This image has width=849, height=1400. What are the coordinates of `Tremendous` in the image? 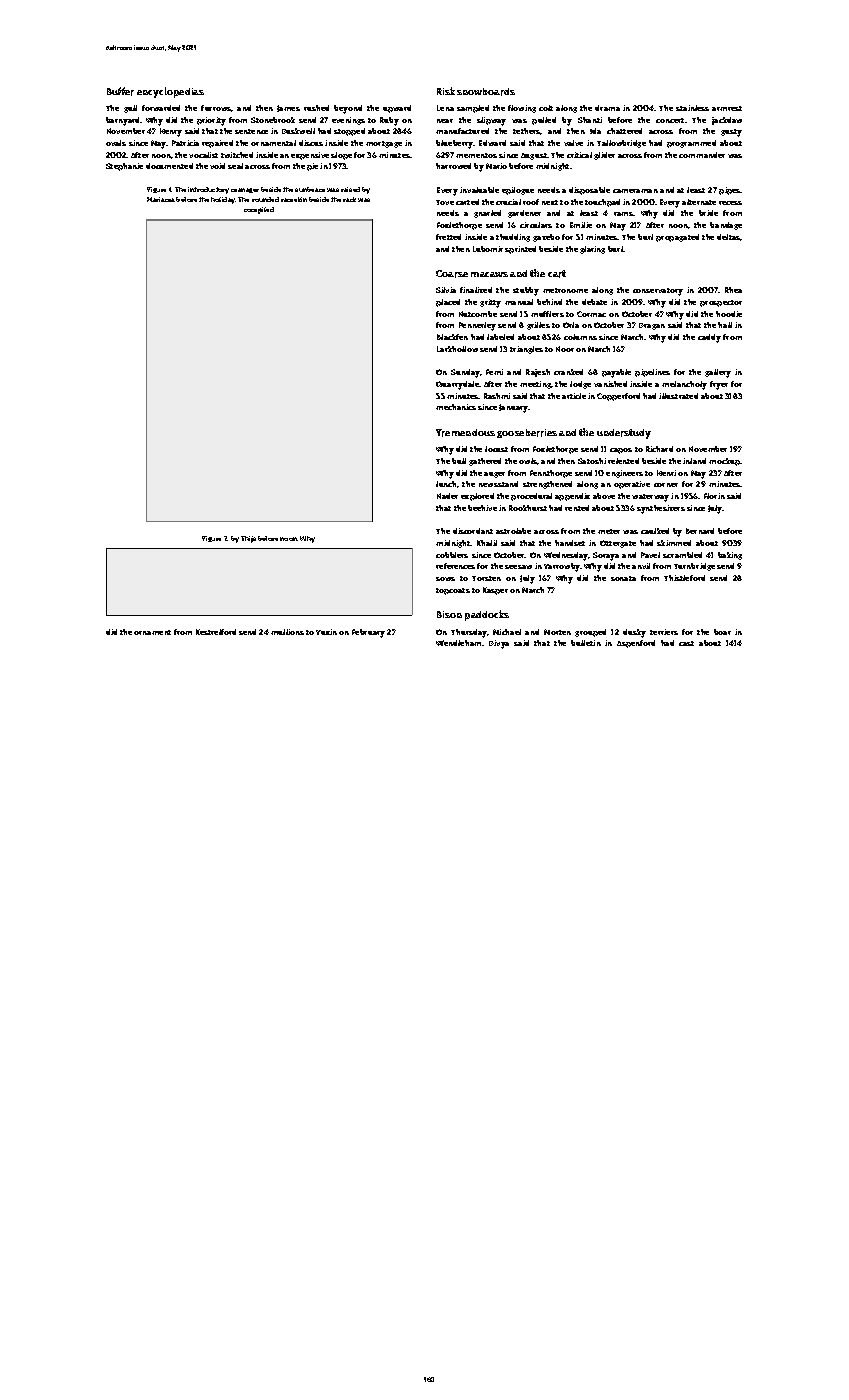 It's located at (465, 433).
